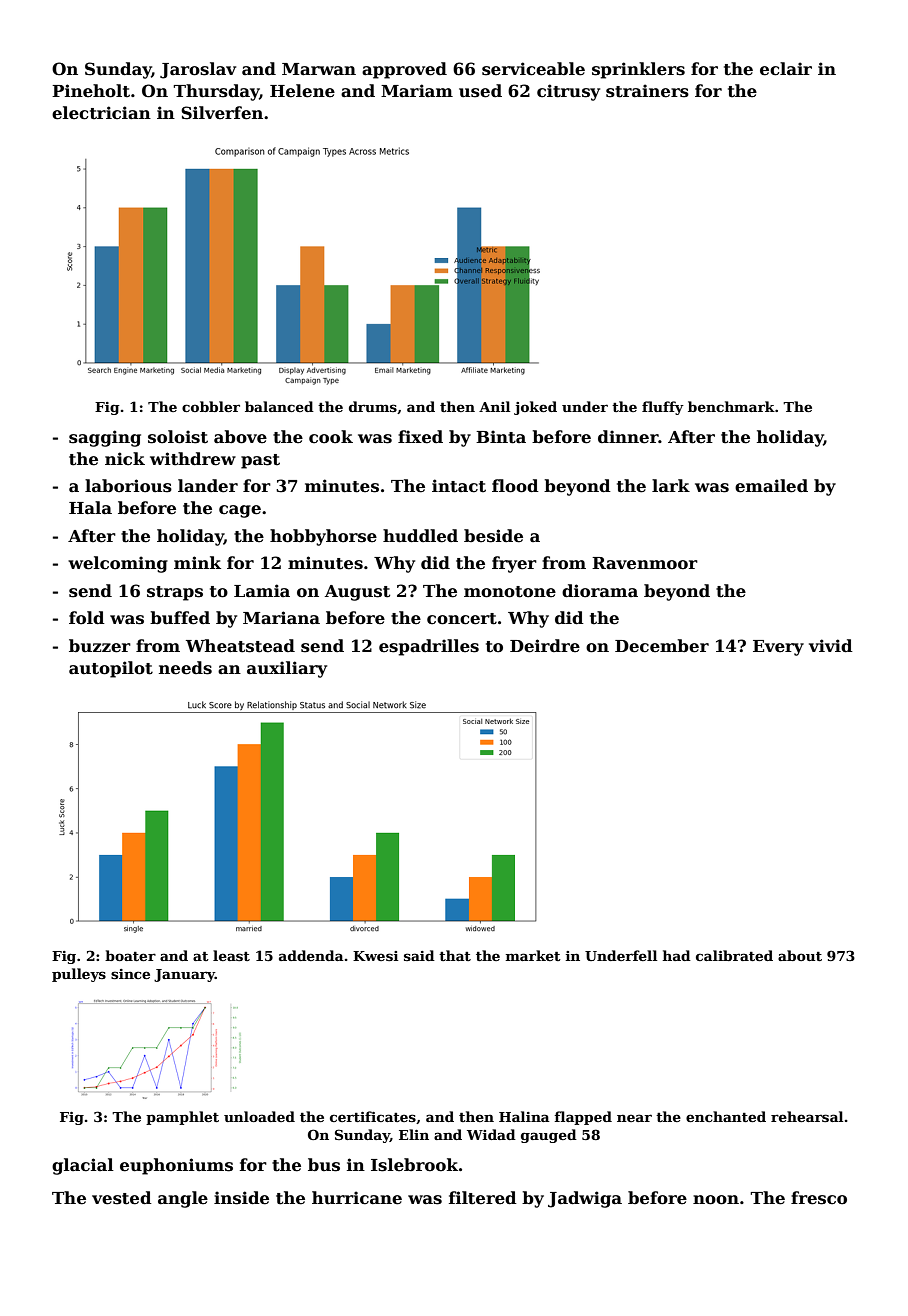  I want to click on calibrated, so click(734, 955).
